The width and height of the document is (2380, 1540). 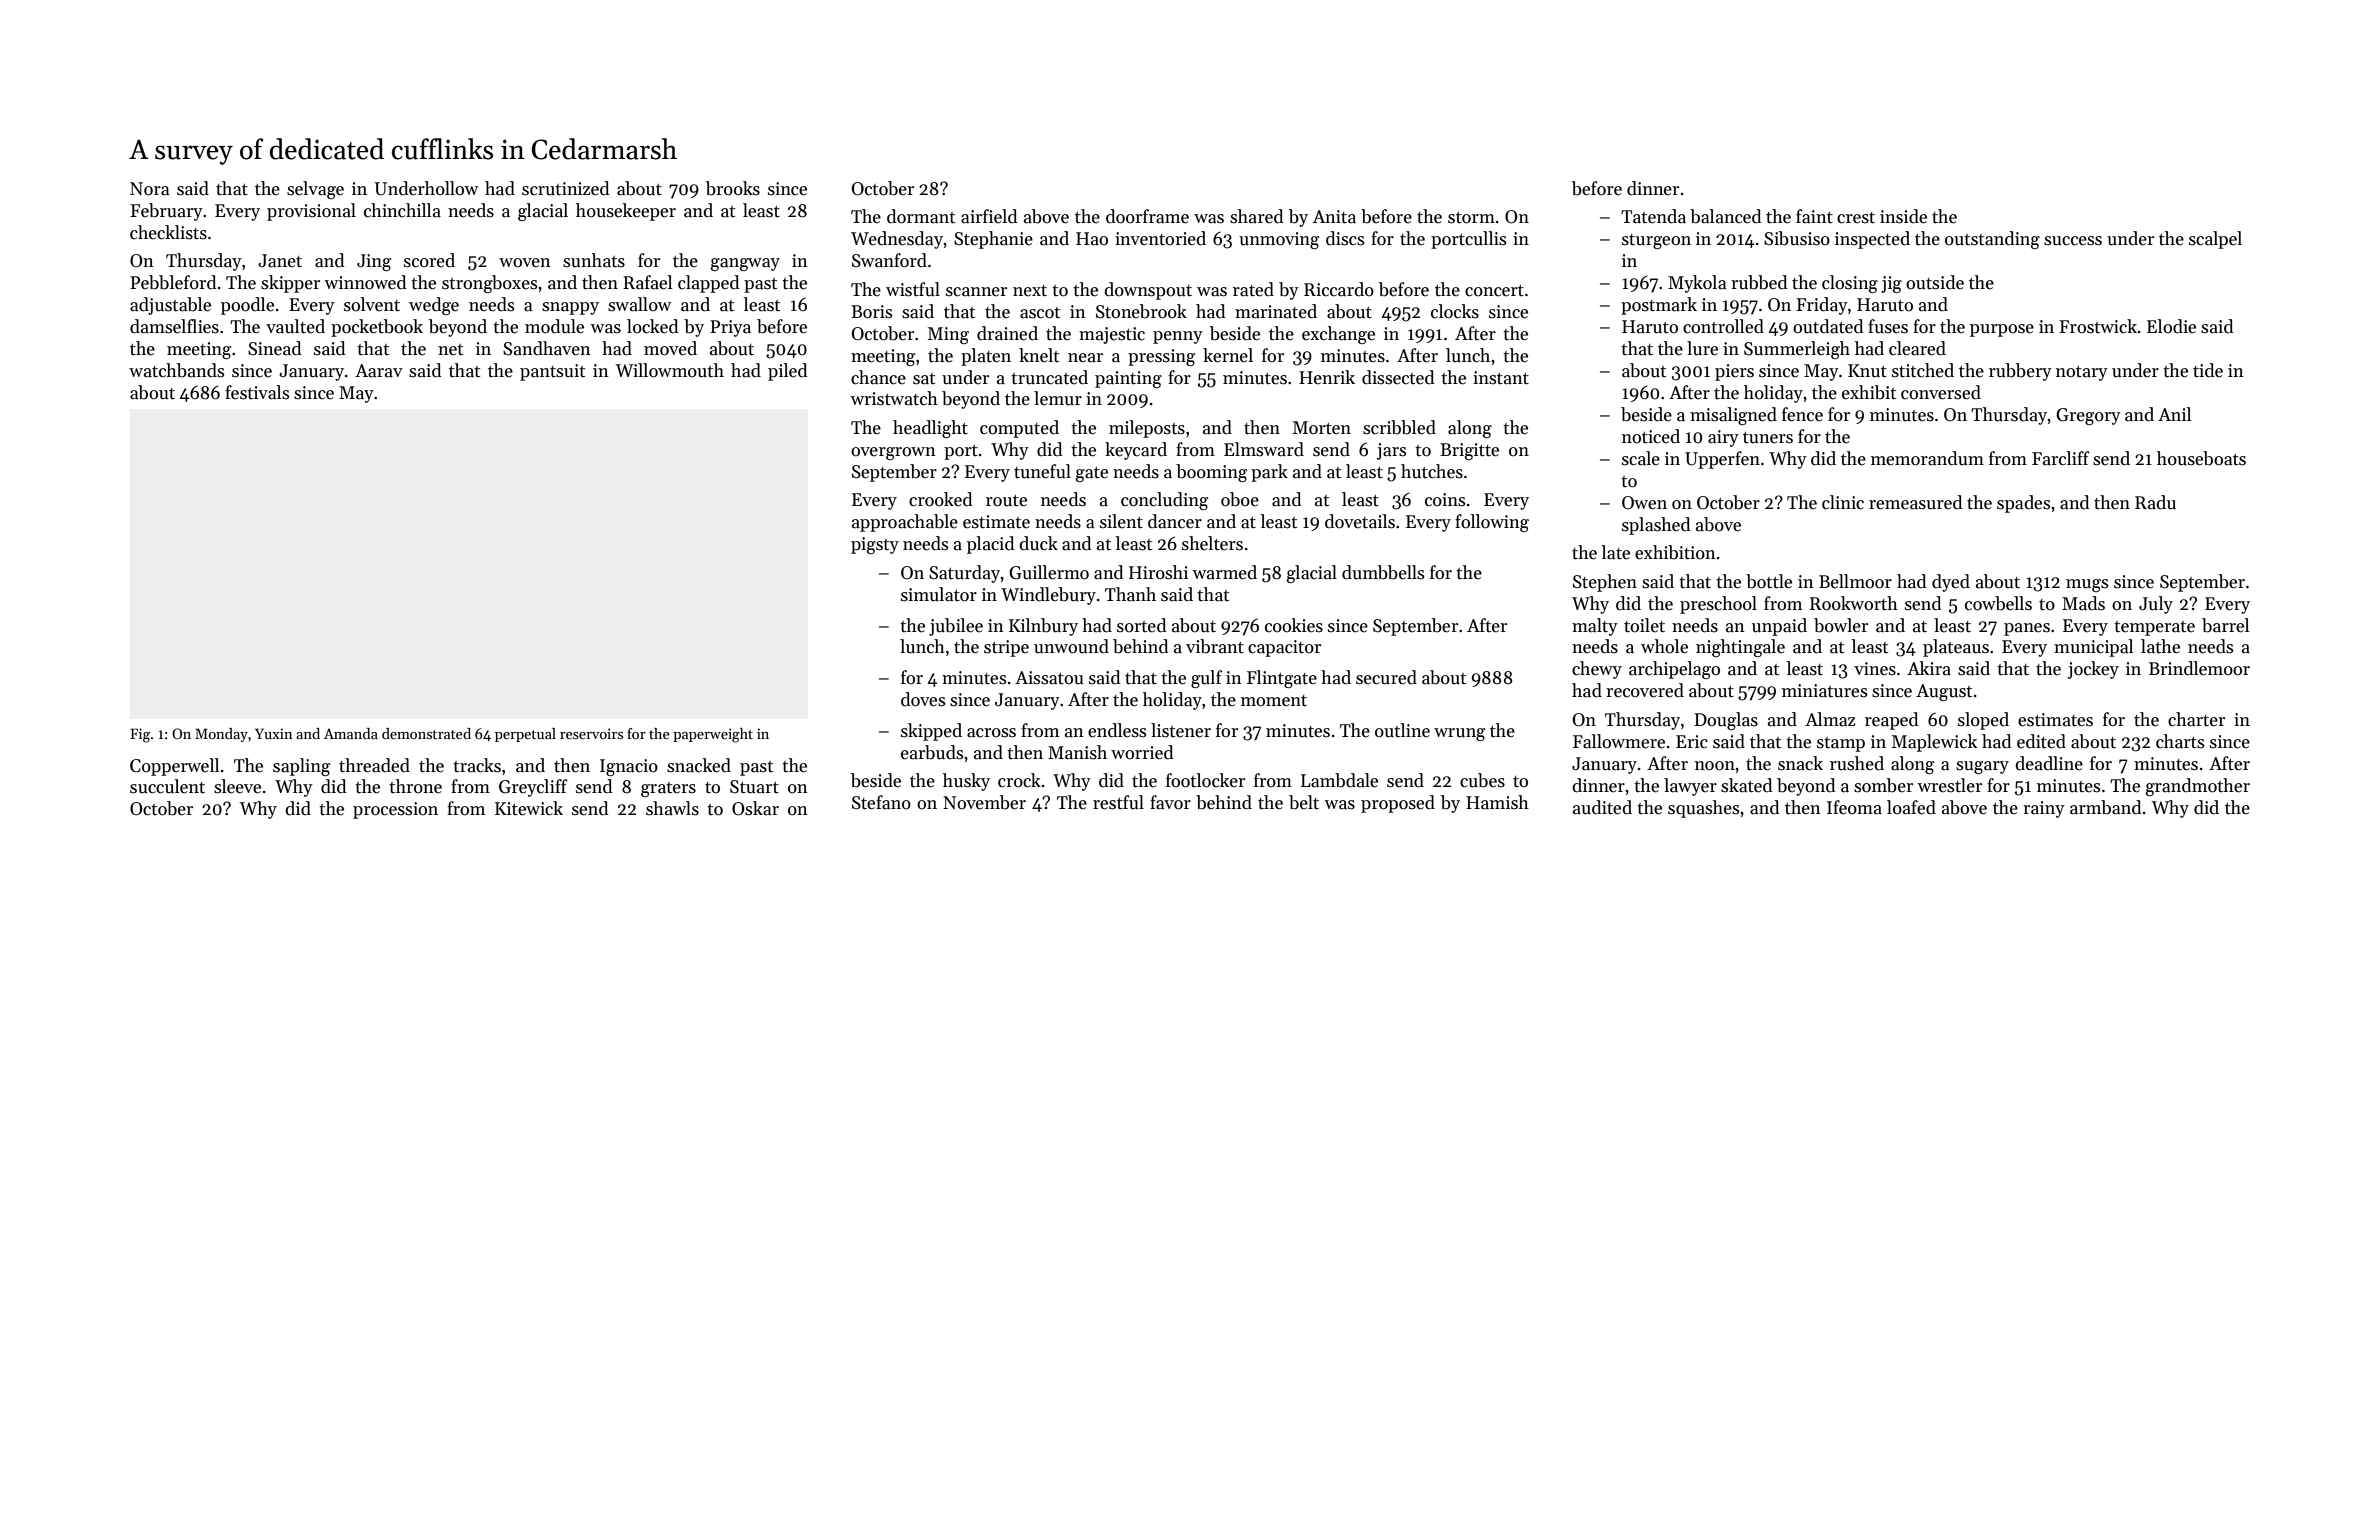 What do you see at coordinates (2199, 668) in the document?
I see `Brindlemoor` at bounding box center [2199, 668].
